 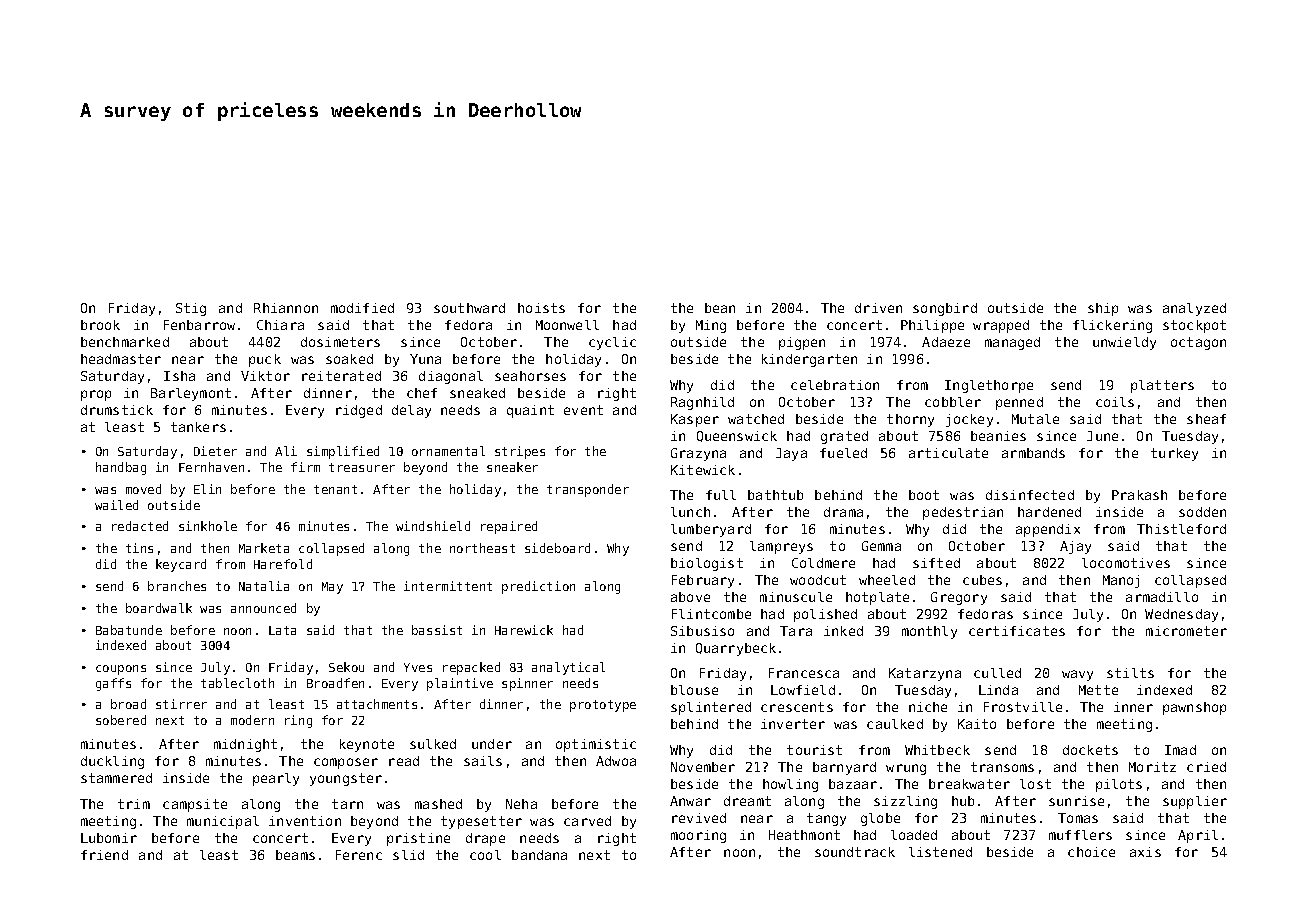 I want to click on Mette, so click(x=1098, y=690).
